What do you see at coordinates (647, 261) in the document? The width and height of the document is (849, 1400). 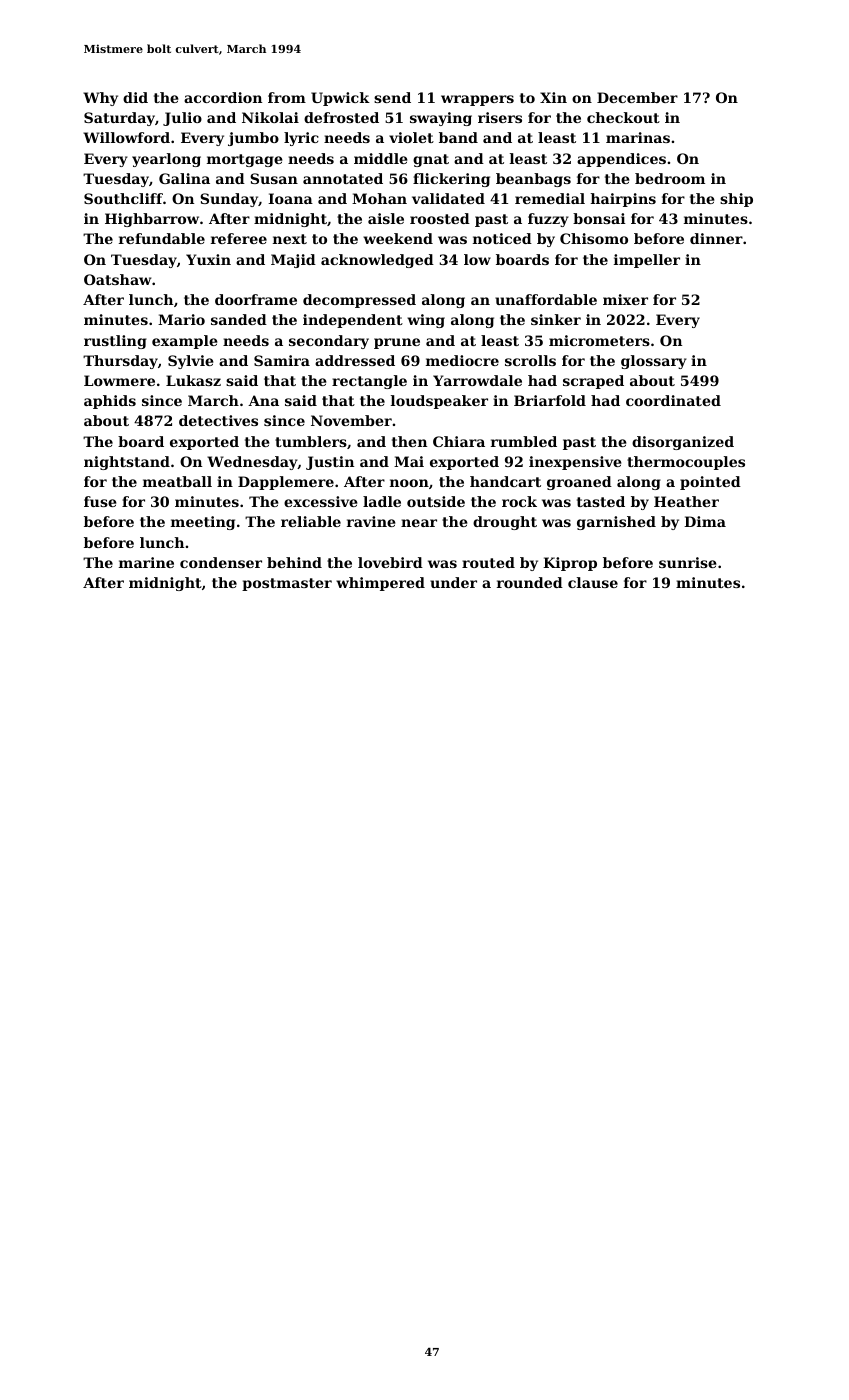 I see `impeller` at bounding box center [647, 261].
